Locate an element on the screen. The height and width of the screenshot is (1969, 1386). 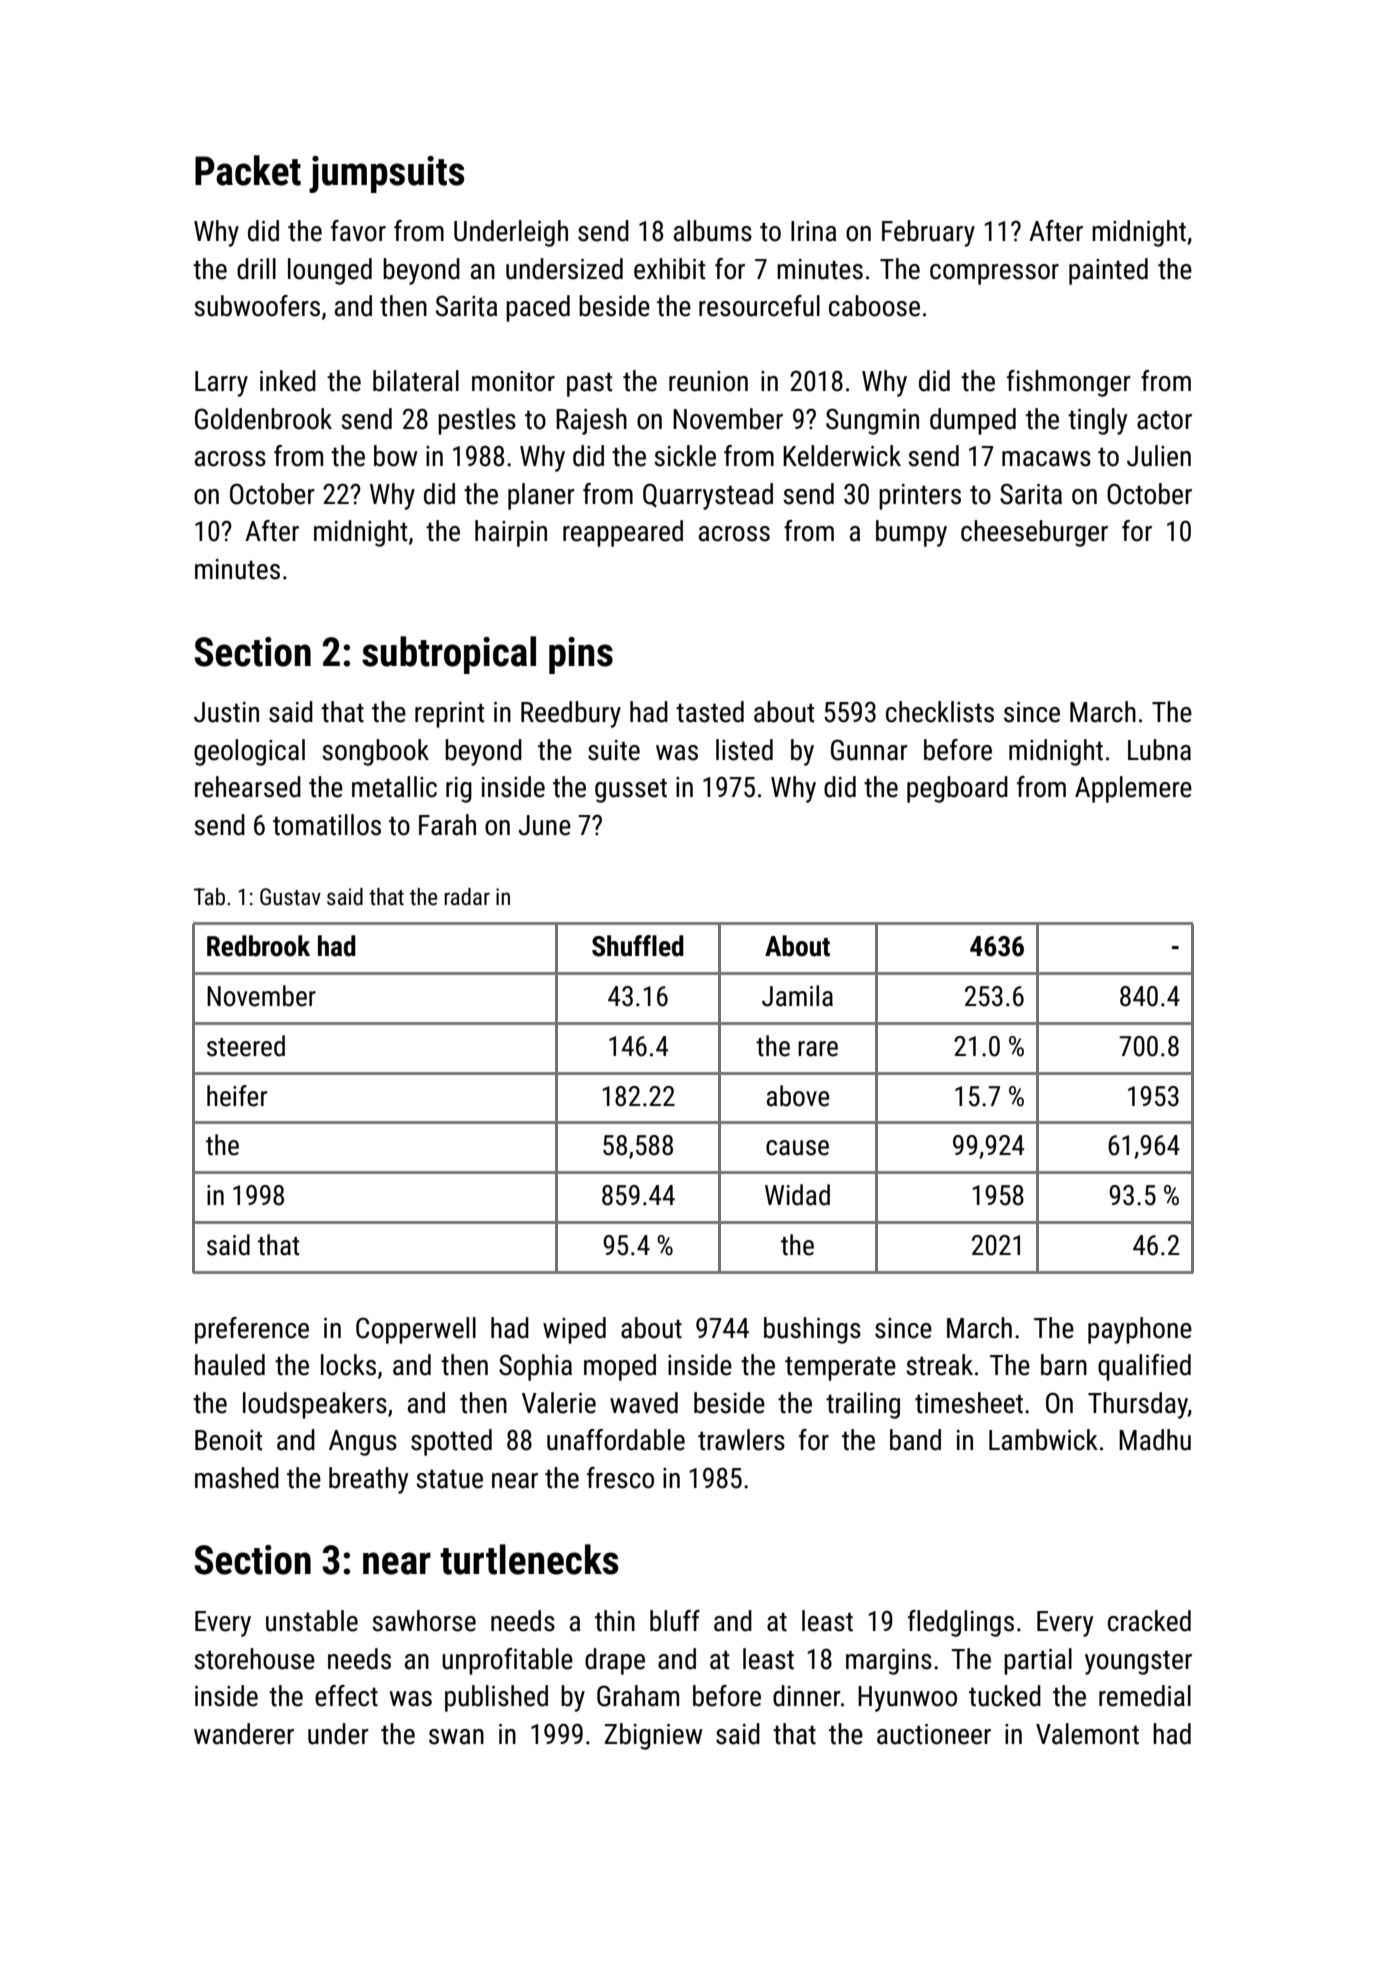
Quarrystead is located at coordinates (708, 496).
